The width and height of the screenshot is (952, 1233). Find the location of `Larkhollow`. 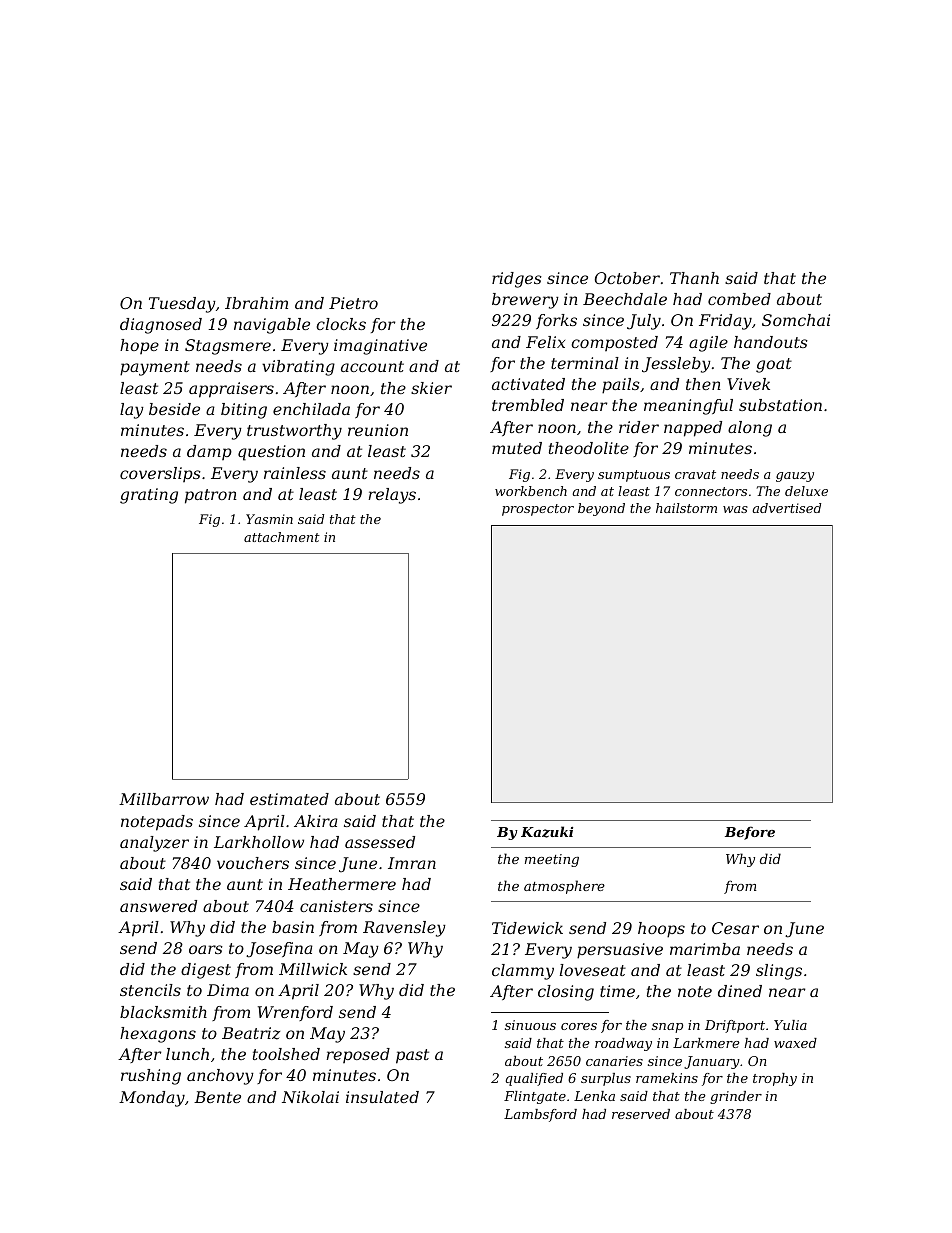

Larkhollow is located at coordinates (259, 842).
